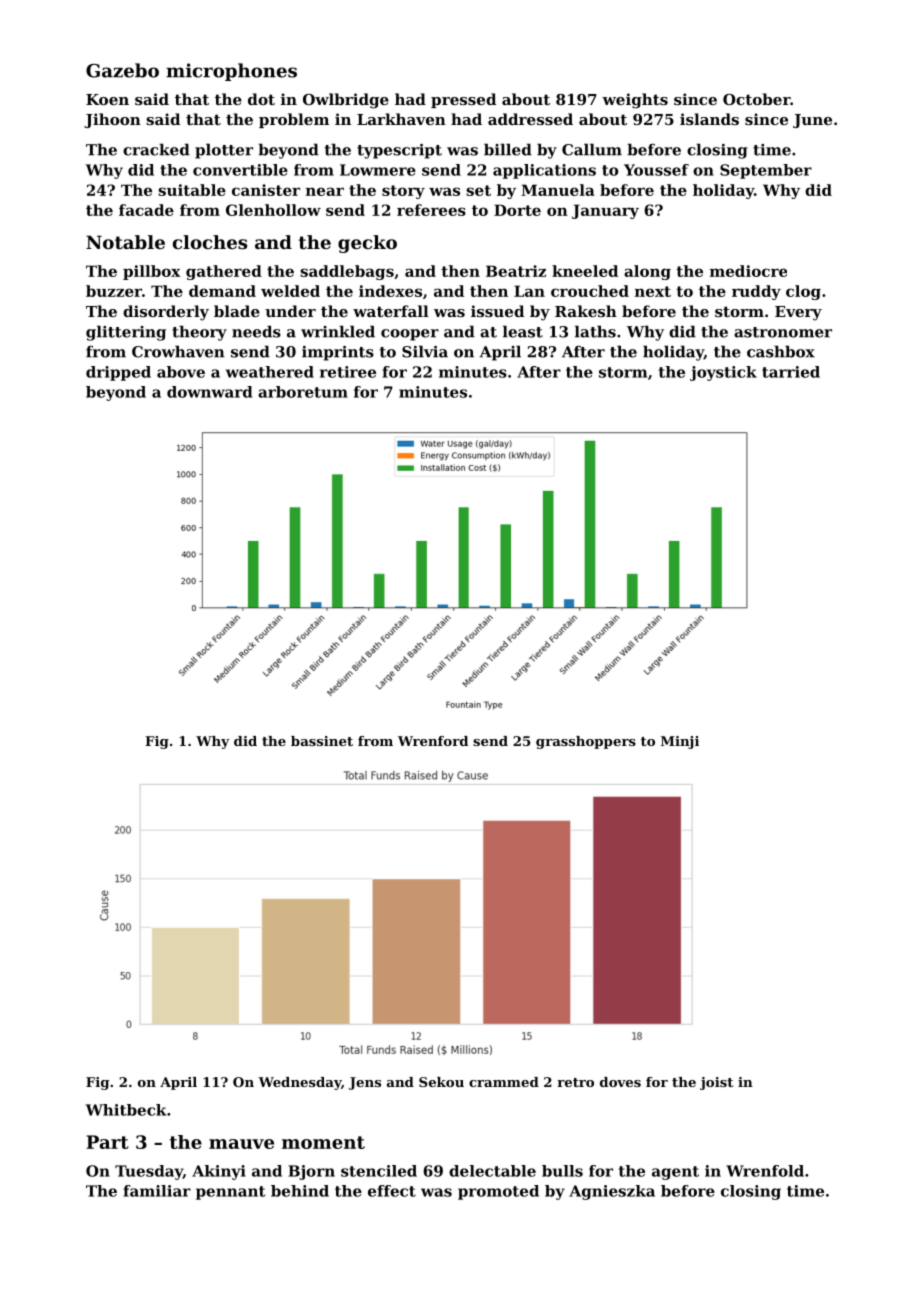 The image size is (924, 1308). I want to click on behind, so click(300, 1191).
